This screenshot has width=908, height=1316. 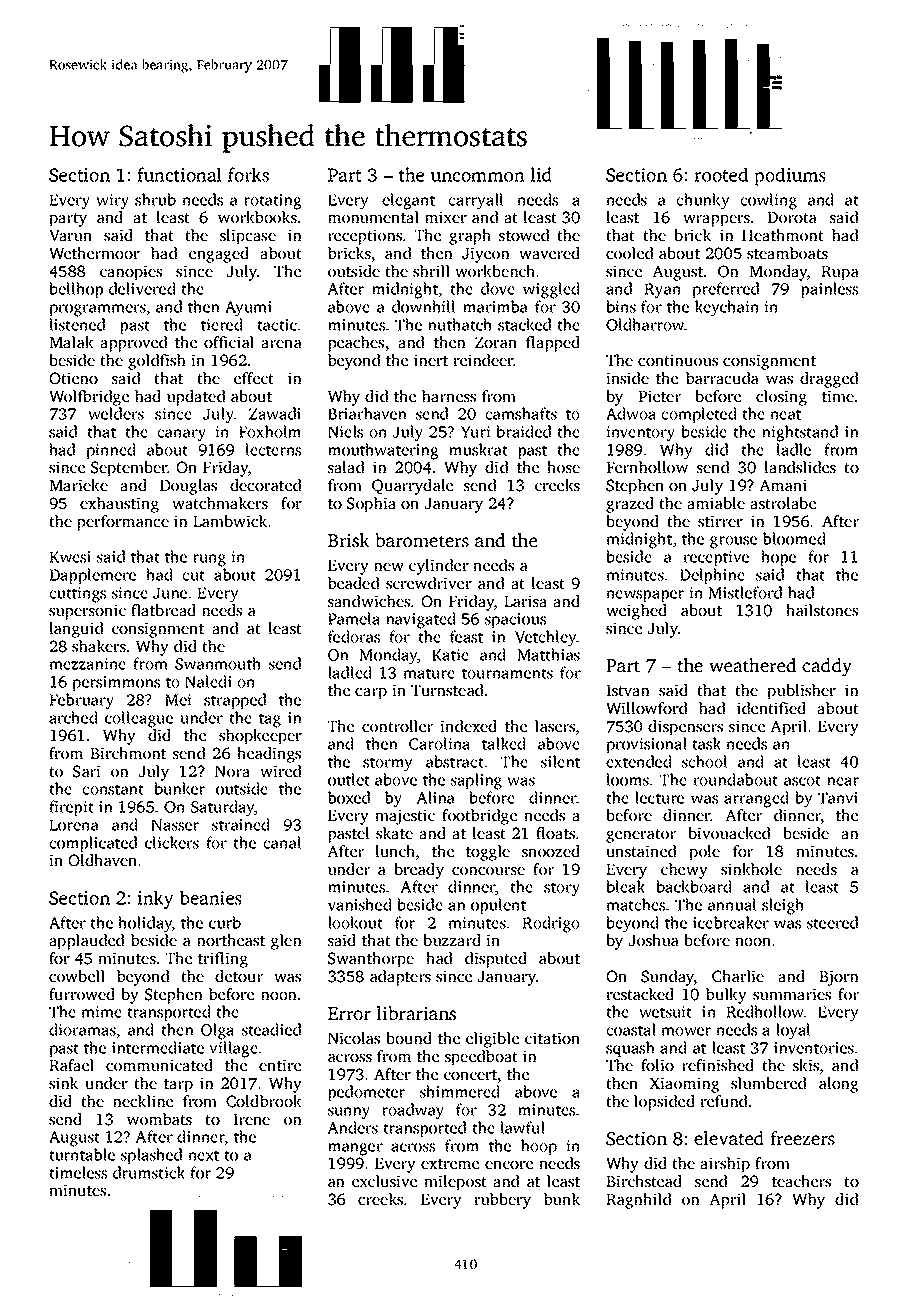 What do you see at coordinates (179, 174) in the screenshot?
I see `functional` at bounding box center [179, 174].
